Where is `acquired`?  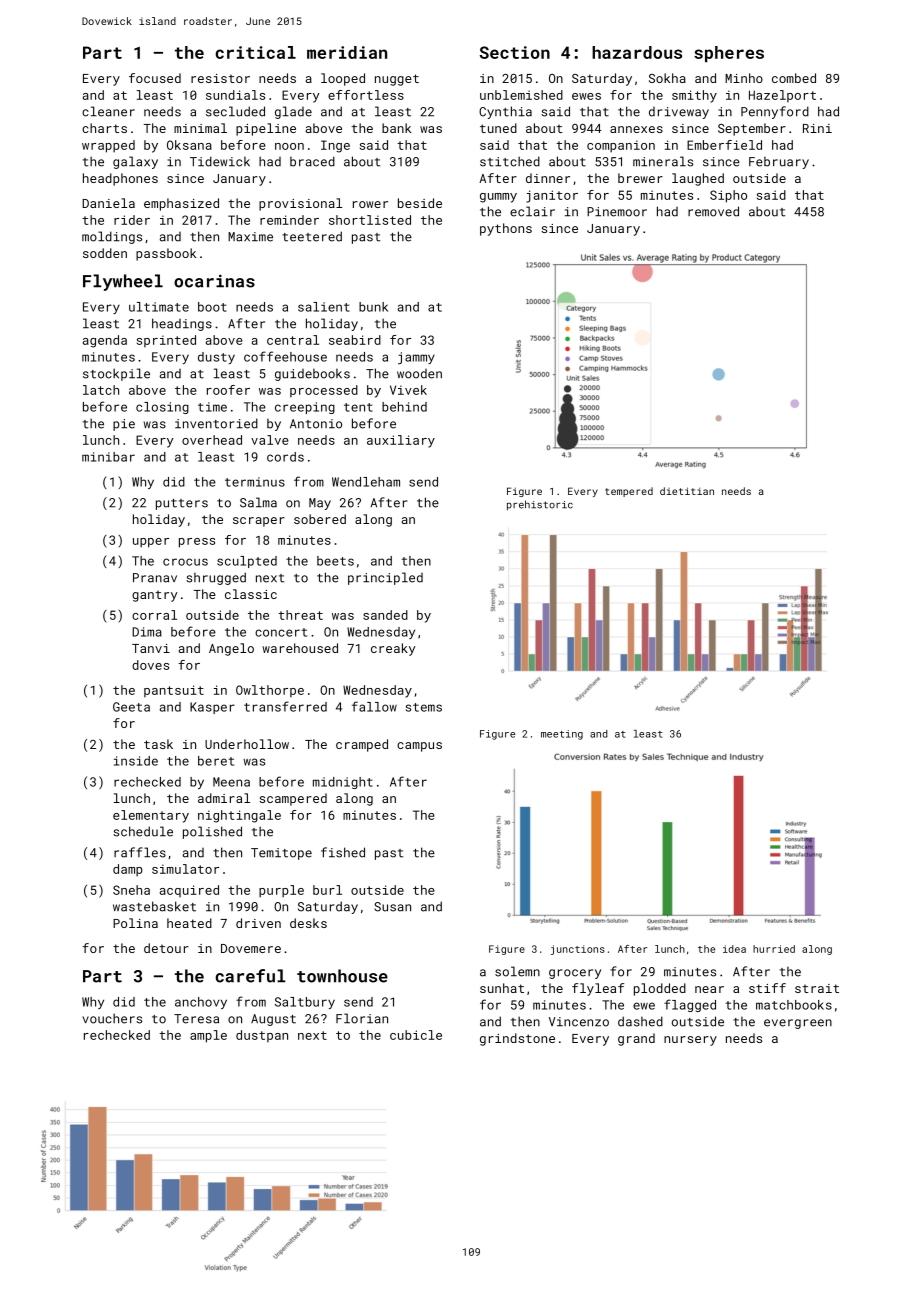 acquired is located at coordinates (189, 891).
